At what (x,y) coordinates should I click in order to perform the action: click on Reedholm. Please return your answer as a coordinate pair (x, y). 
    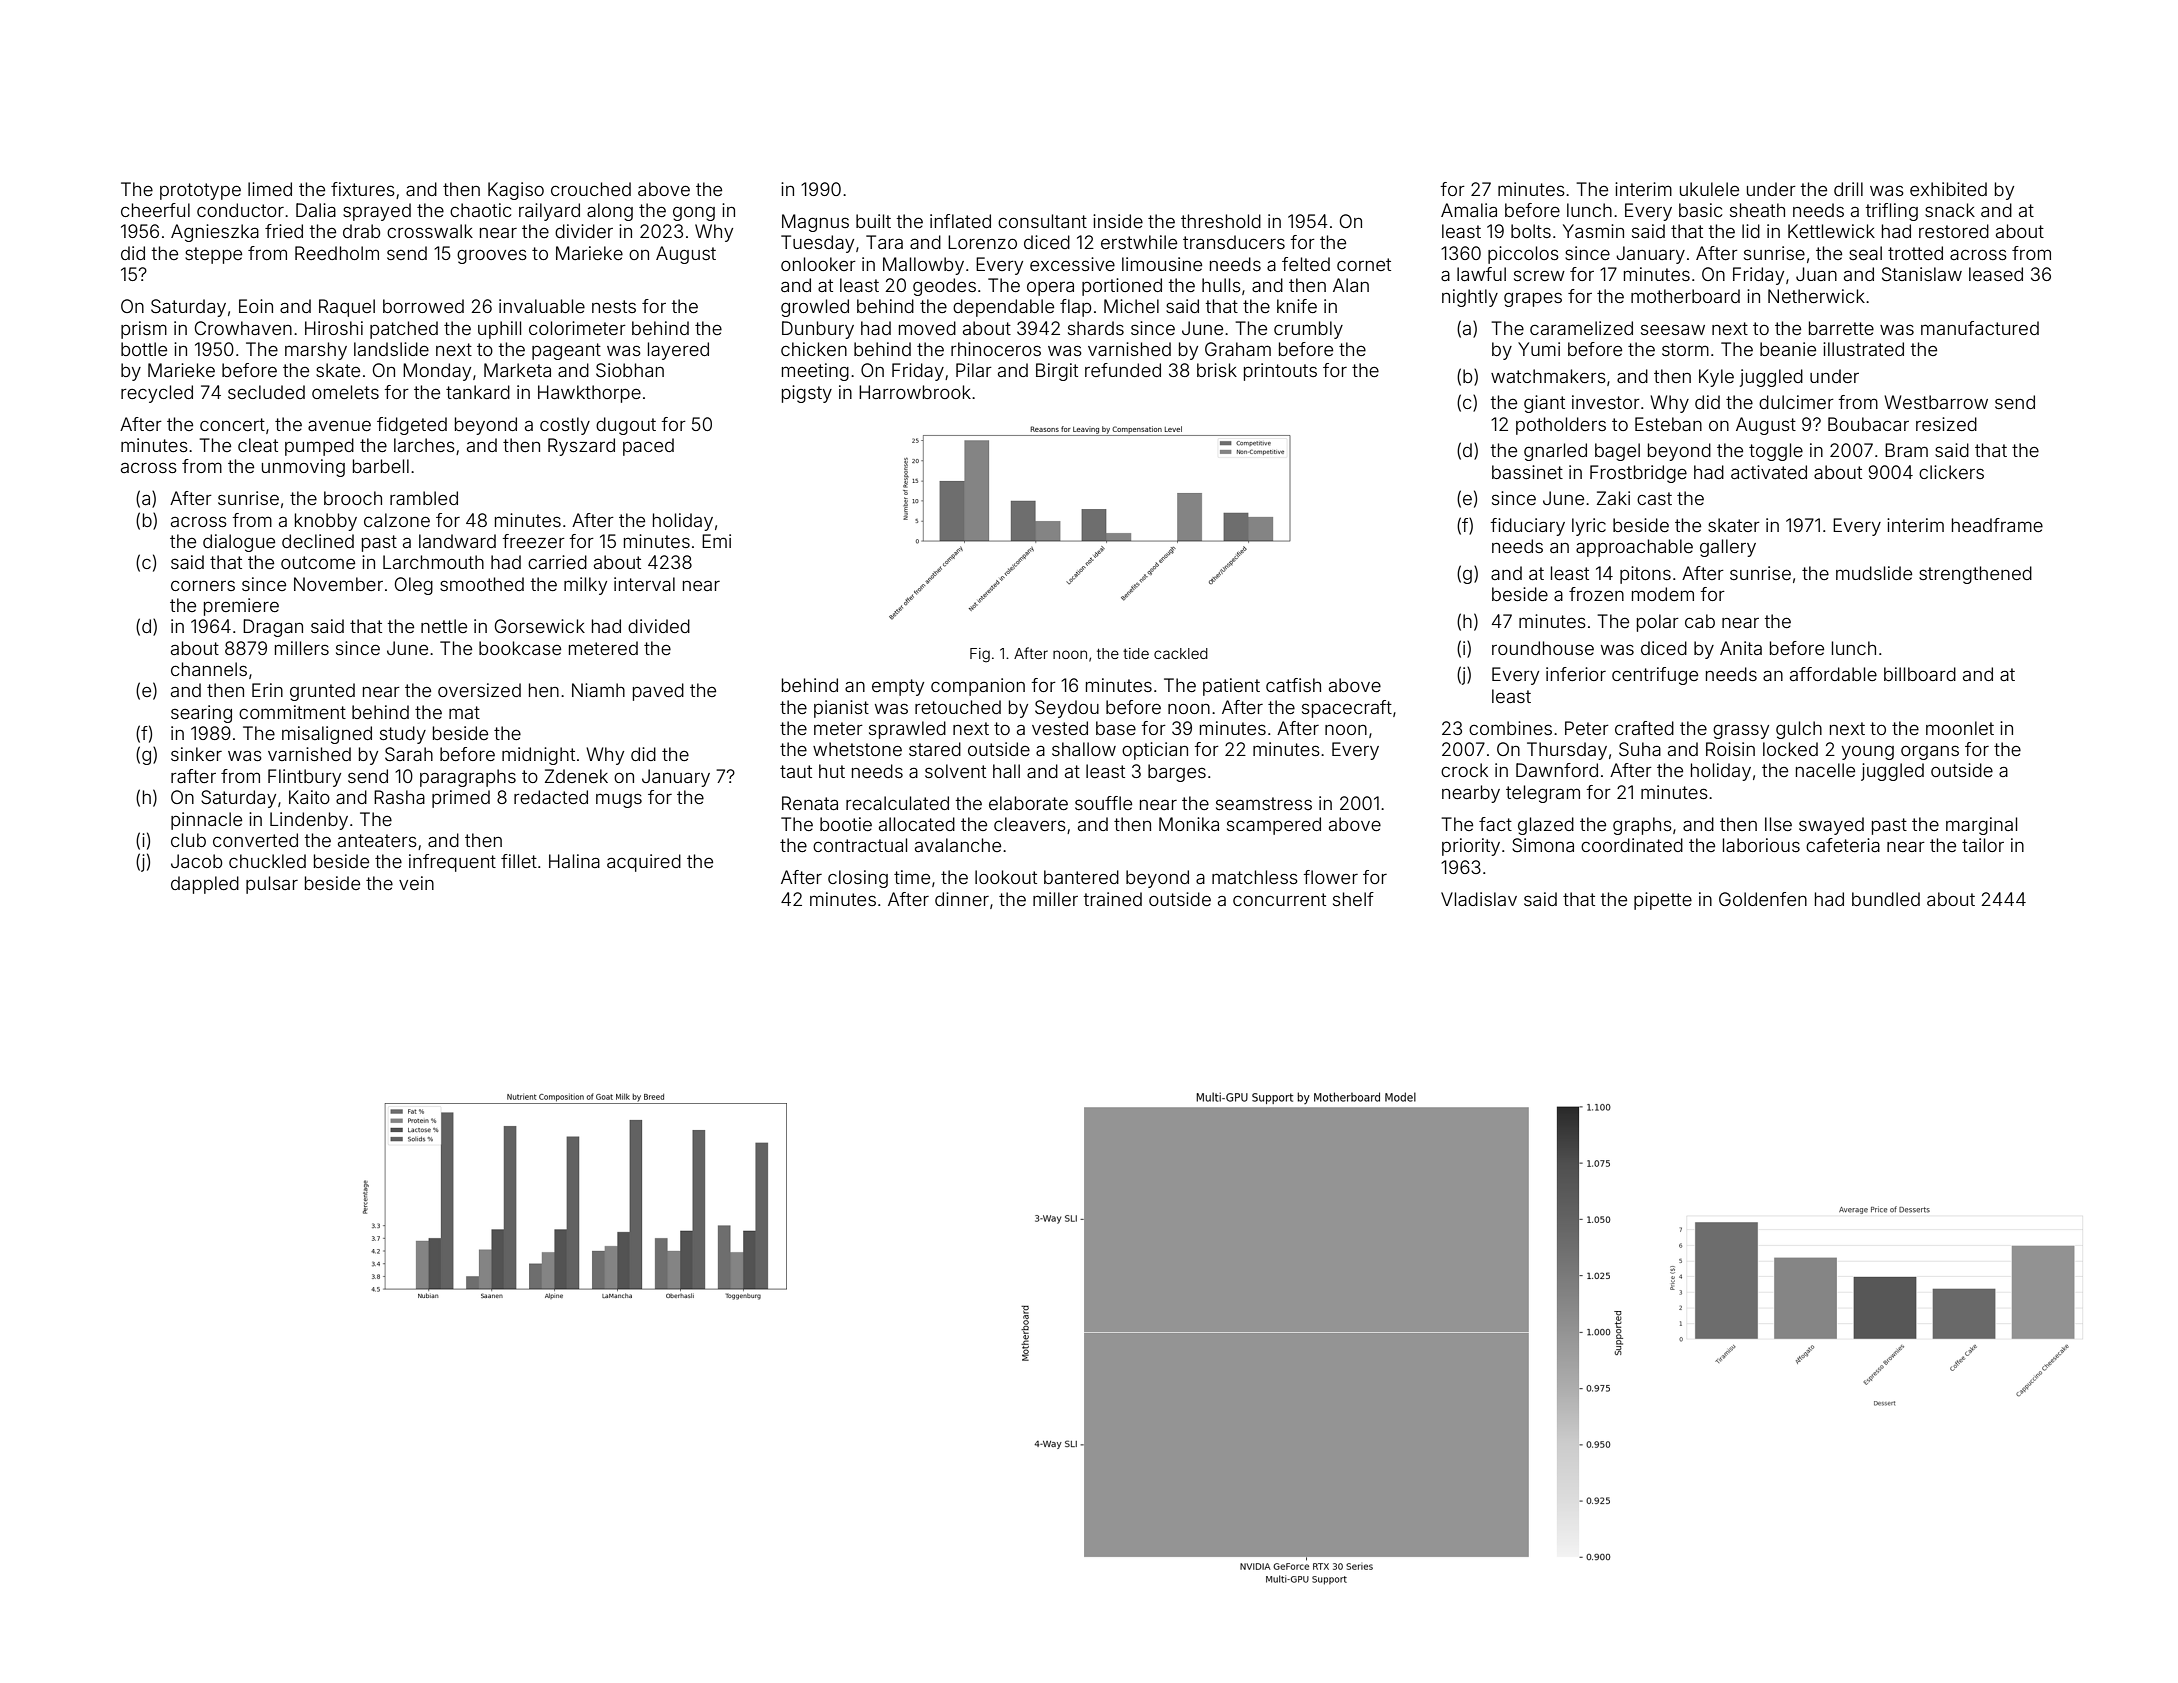
    Looking at the image, I should click on (337, 253).
